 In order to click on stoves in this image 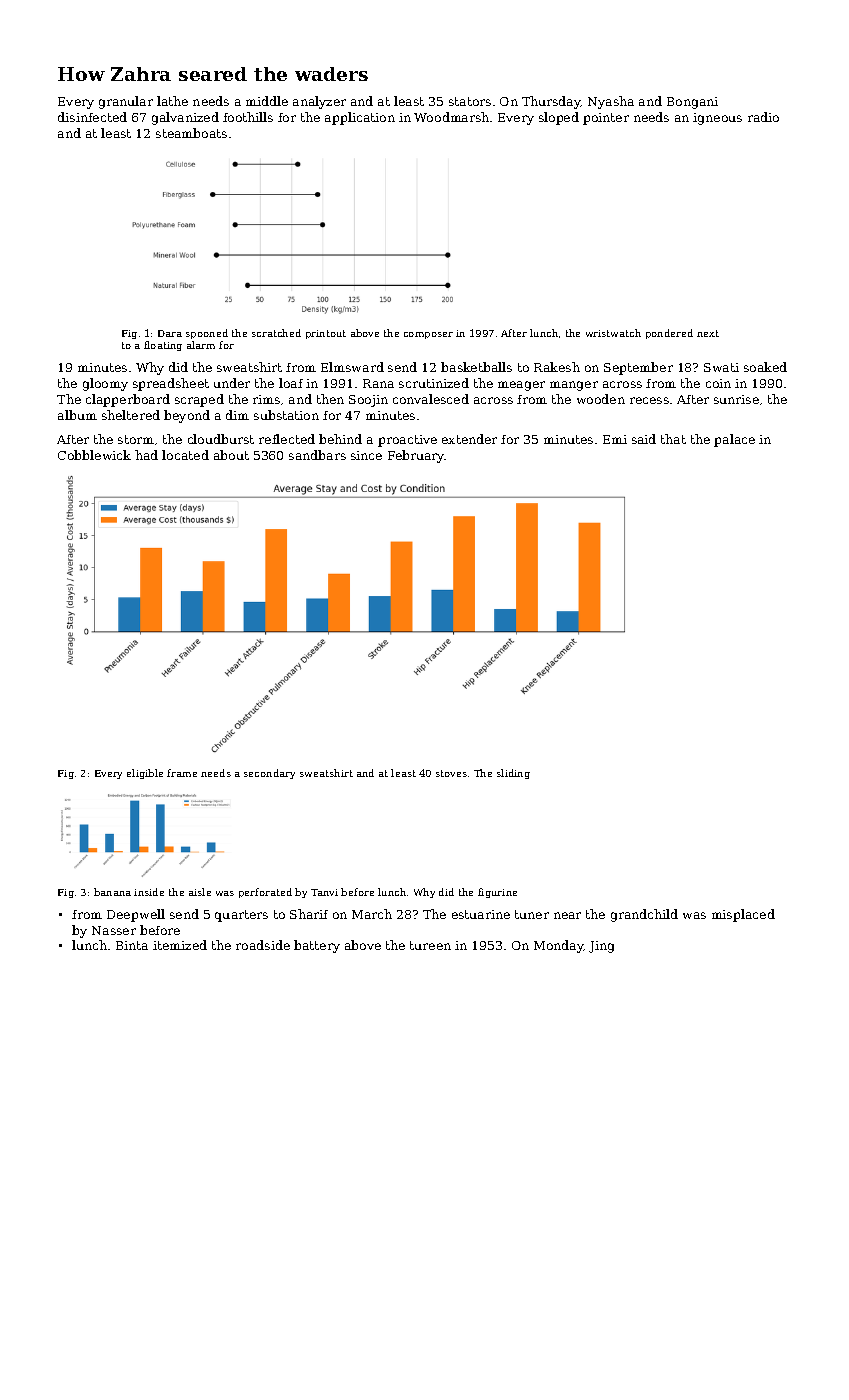, I will do `click(451, 773)`.
